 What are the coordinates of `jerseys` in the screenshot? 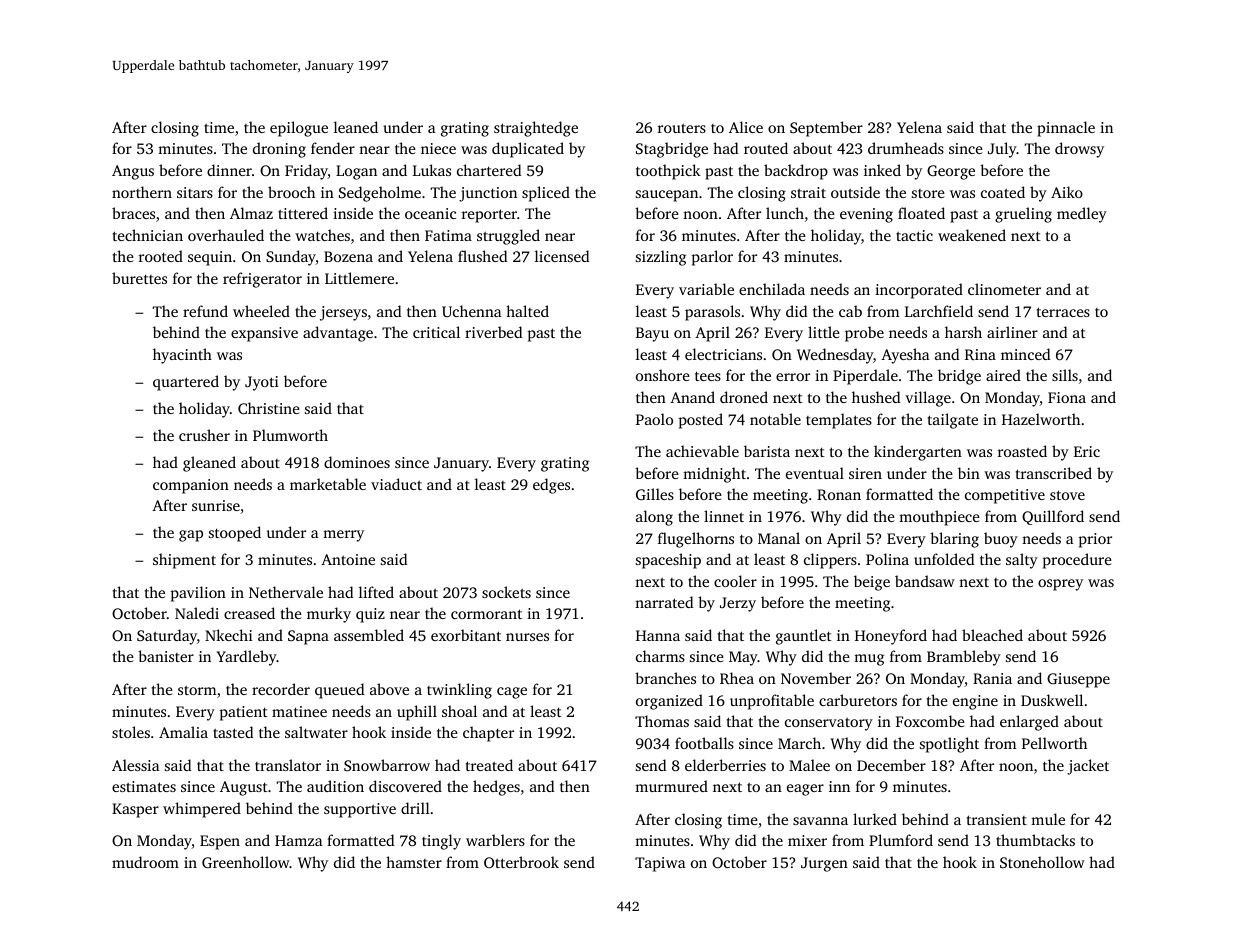 It's located at (343, 313).
